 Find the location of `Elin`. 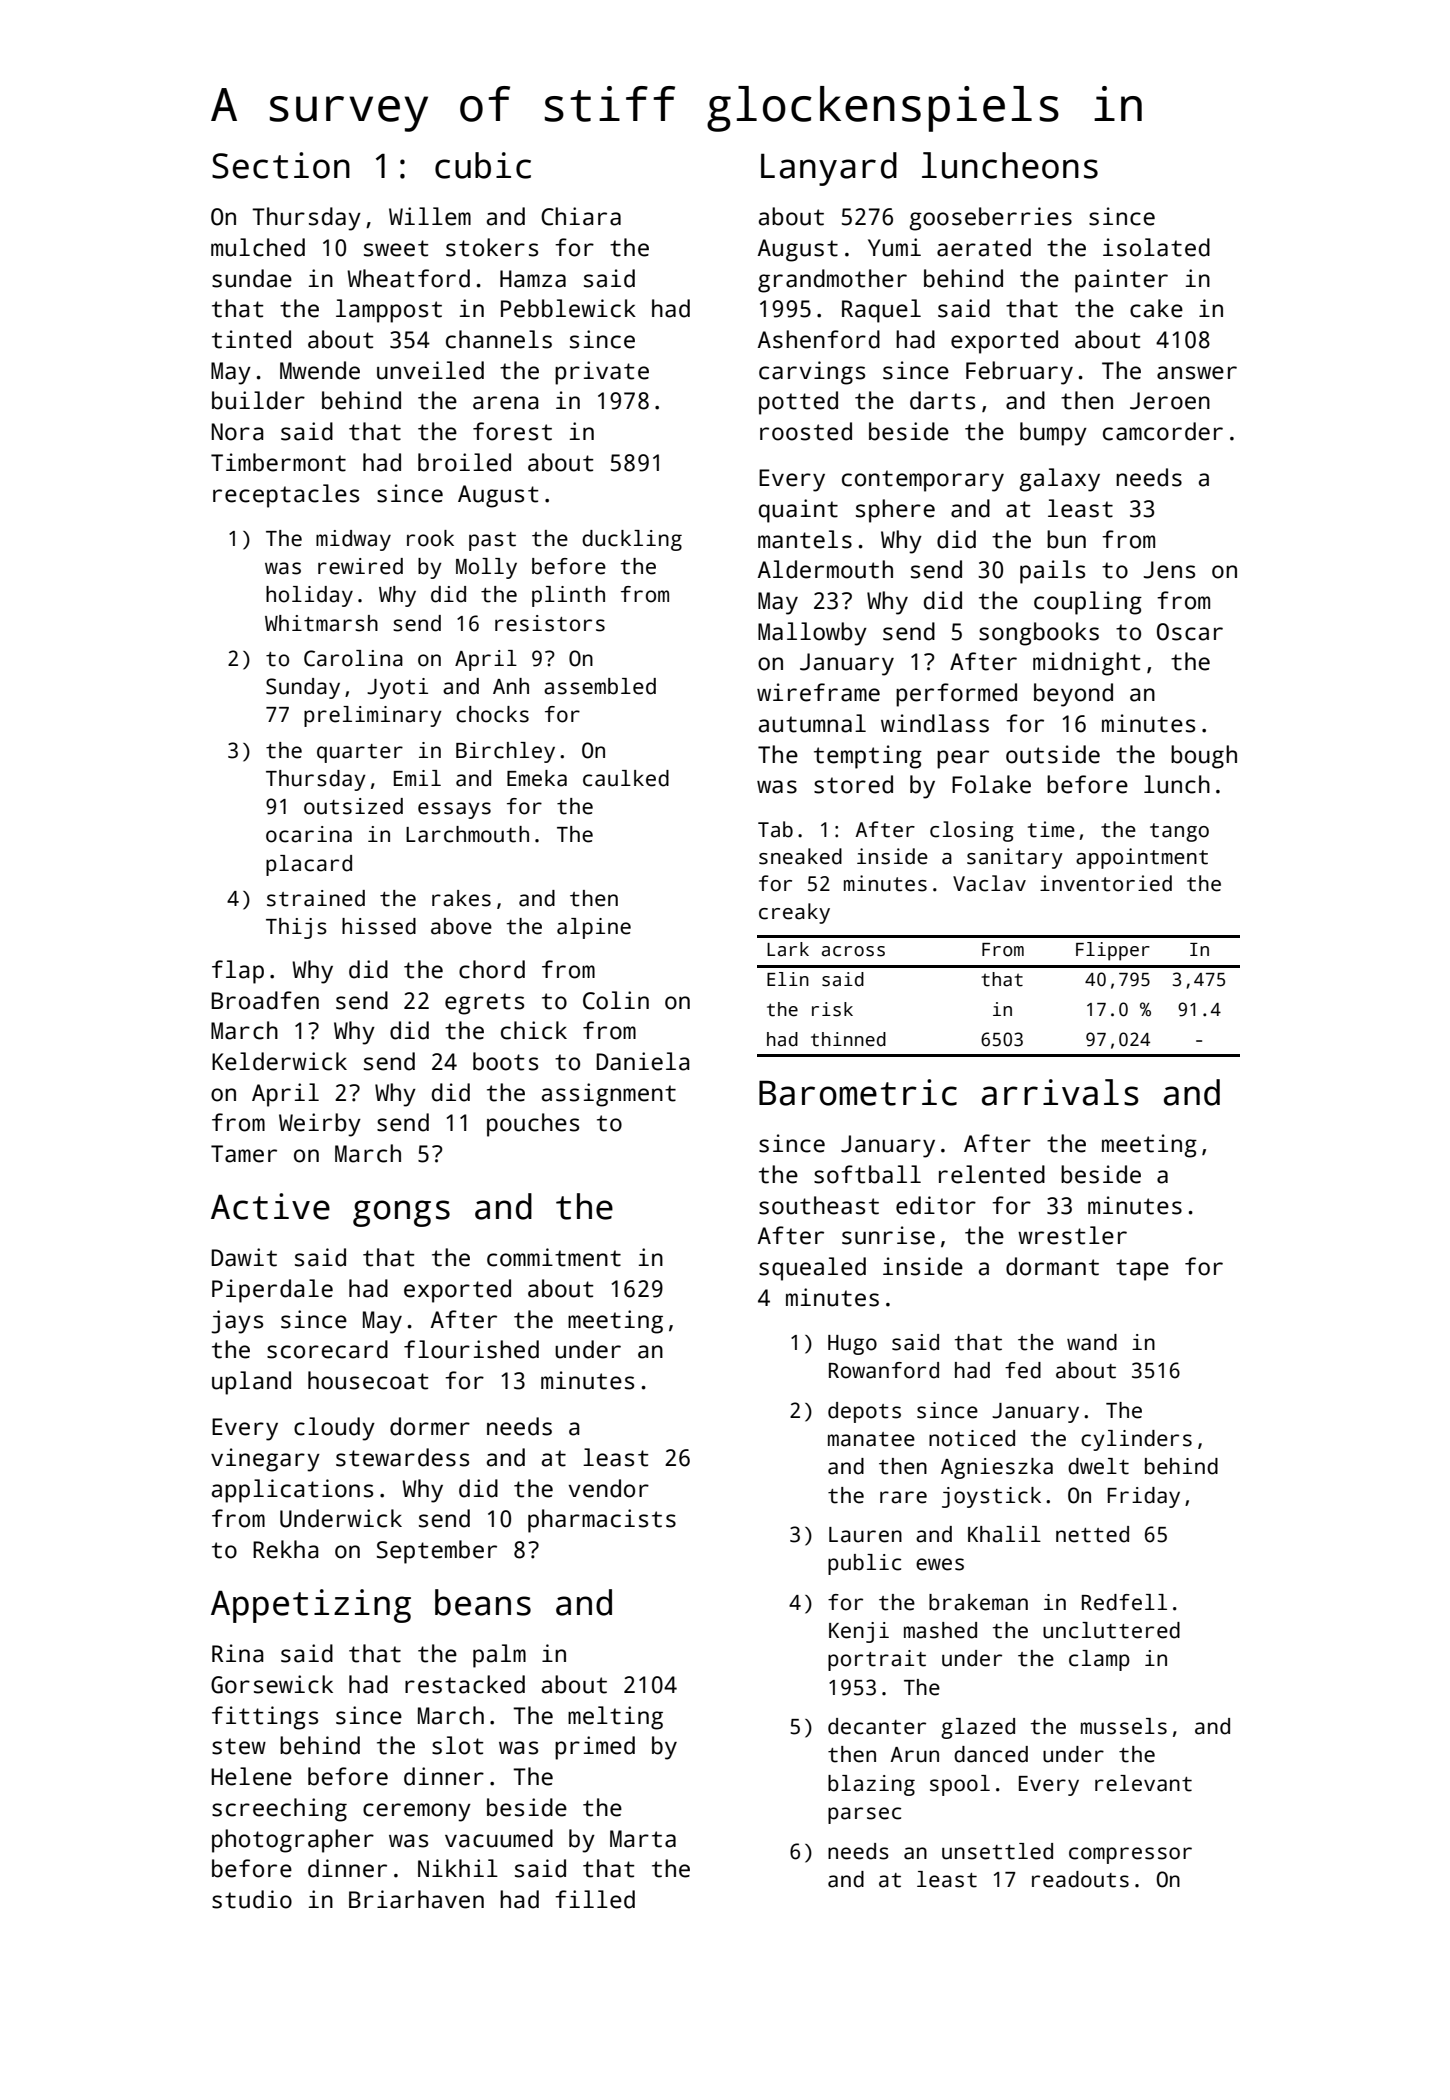

Elin is located at coordinates (788, 979).
